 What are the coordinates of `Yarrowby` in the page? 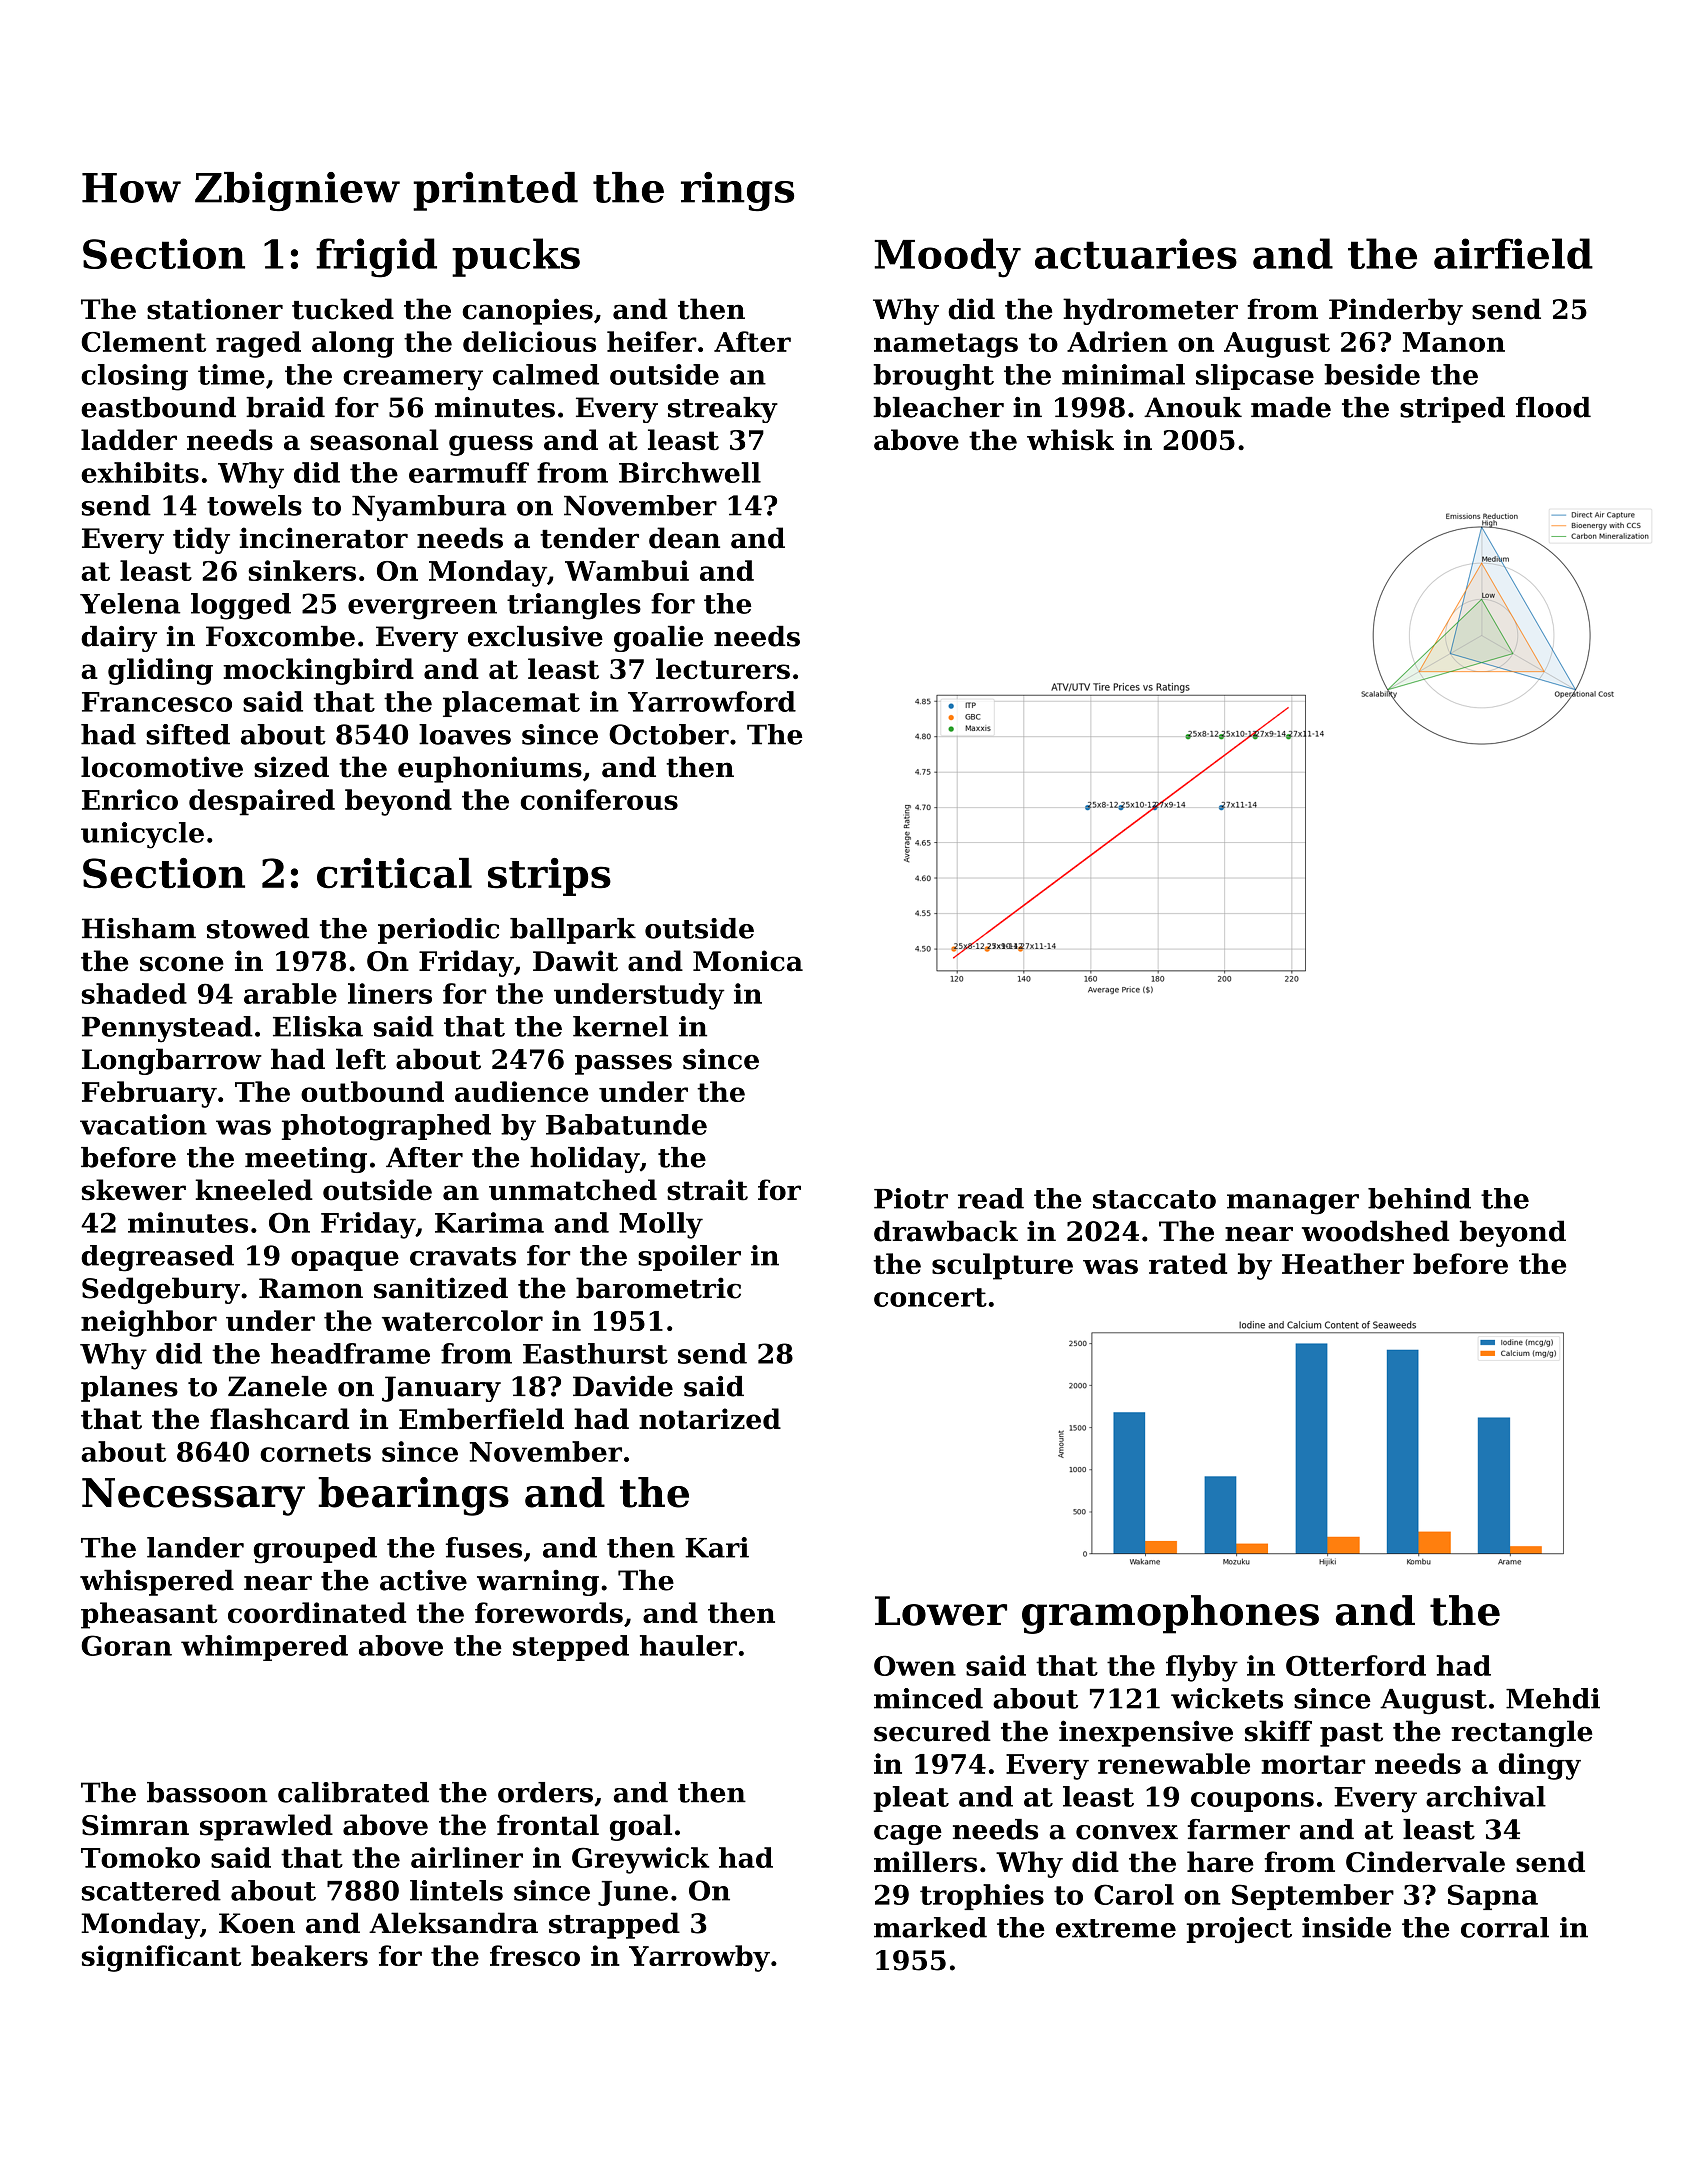 It's located at (699, 1958).
